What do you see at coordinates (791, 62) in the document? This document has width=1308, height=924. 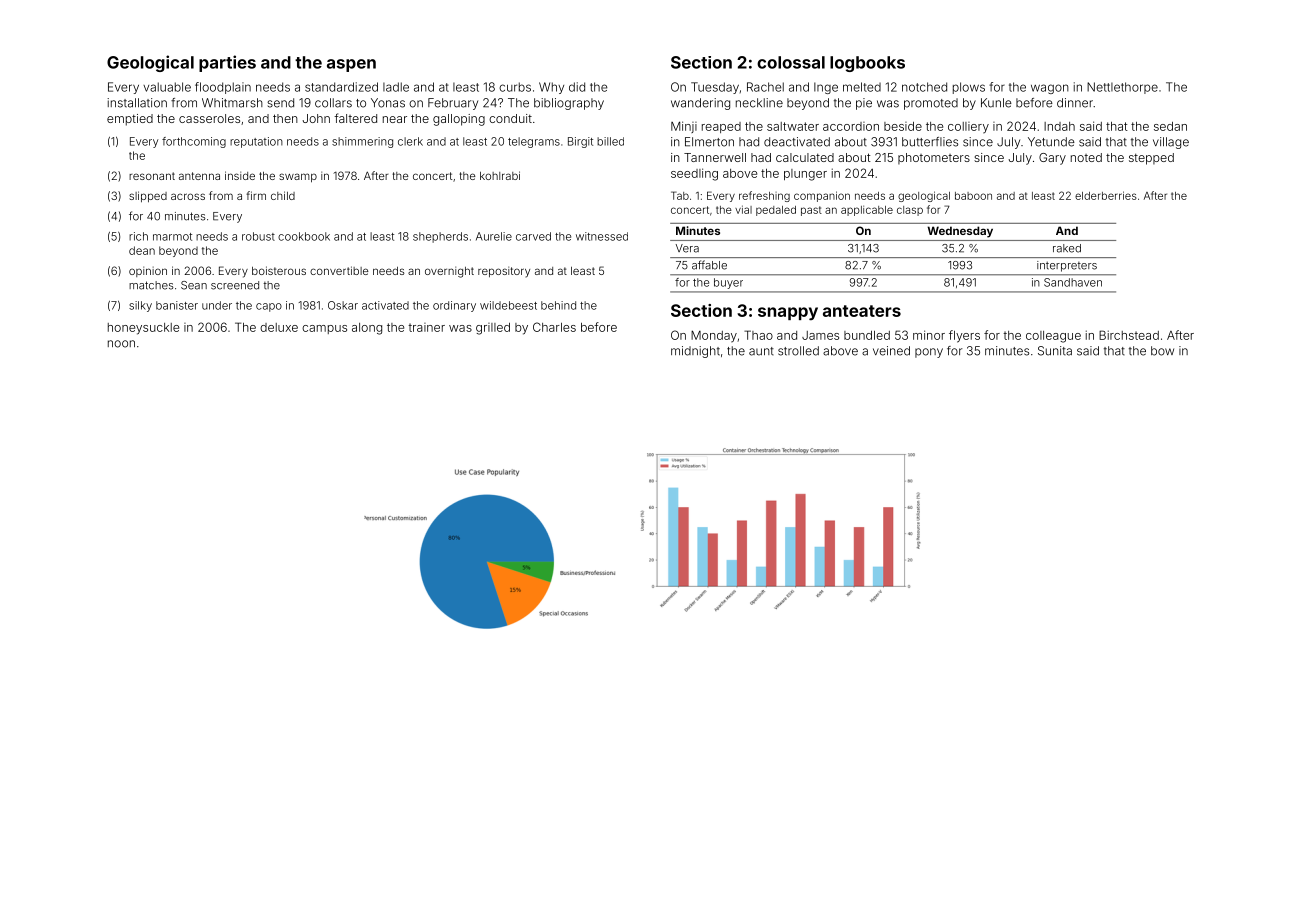 I see `colossal` at bounding box center [791, 62].
